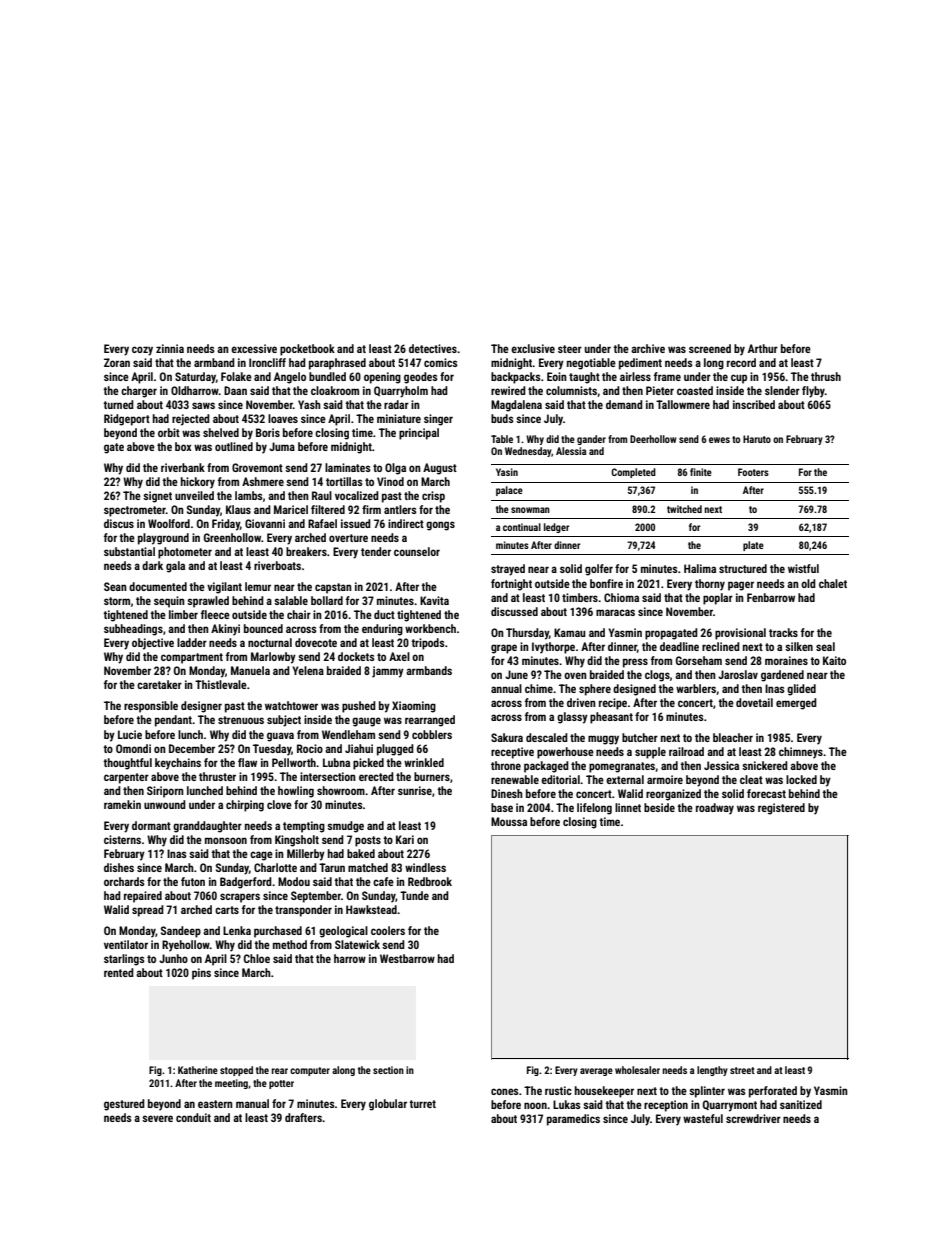 The image size is (952, 1233). I want to click on Haruto, so click(757, 439).
